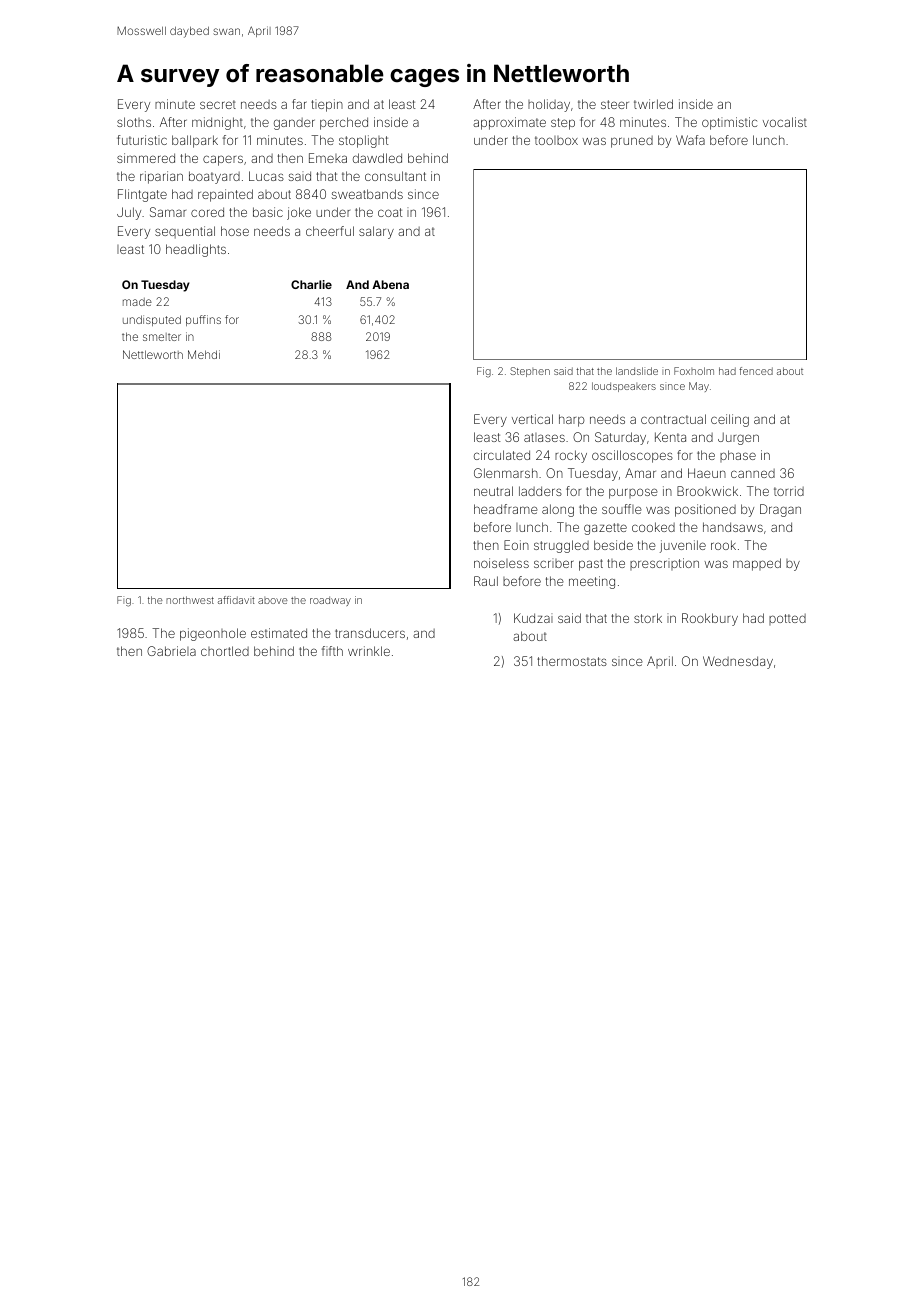 The width and height of the page is (924, 1308). Describe the element at coordinates (204, 354) in the page. I see `Mehdi` at that location.
